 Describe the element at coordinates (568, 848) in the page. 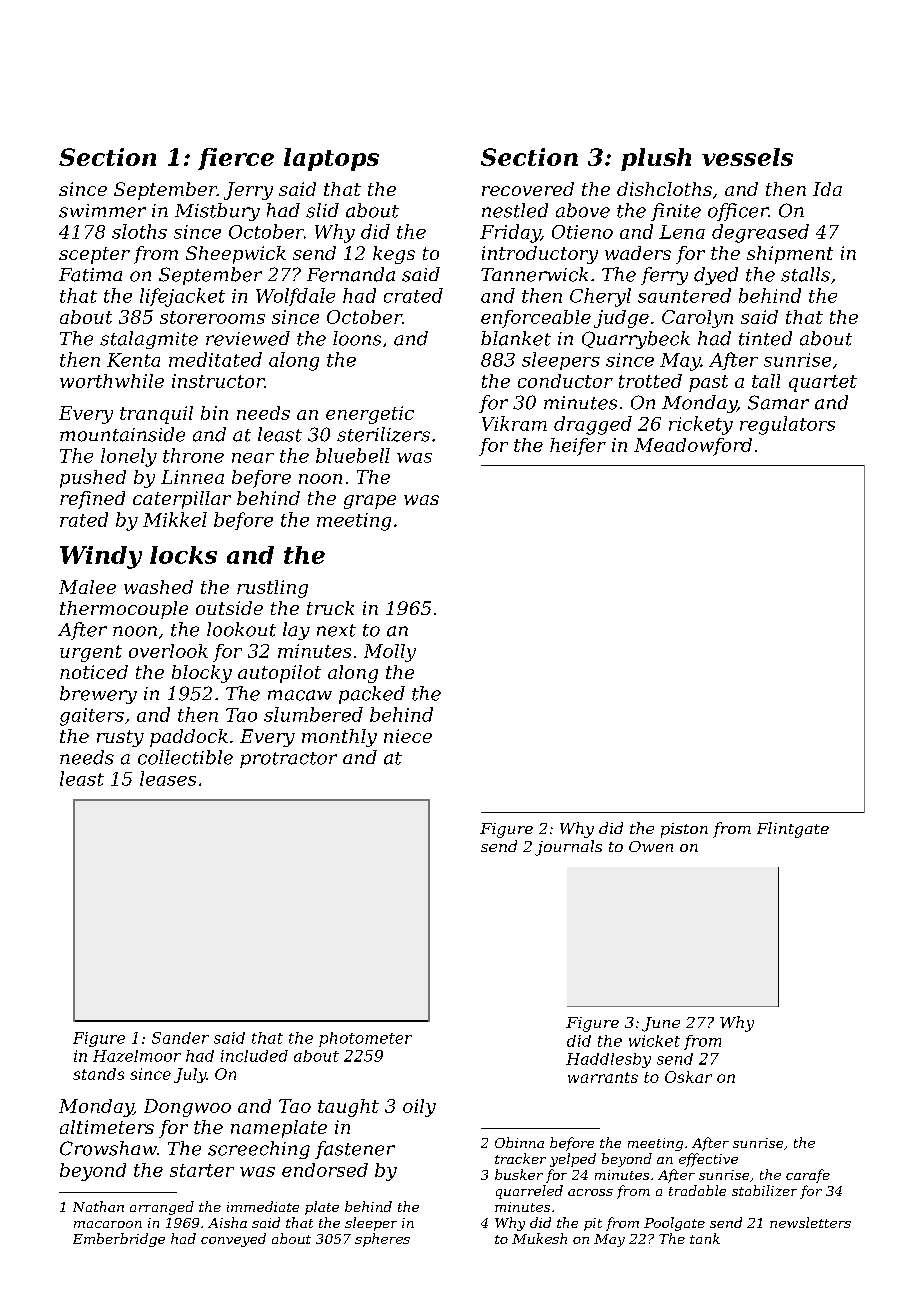

I see `journals` at that location.
